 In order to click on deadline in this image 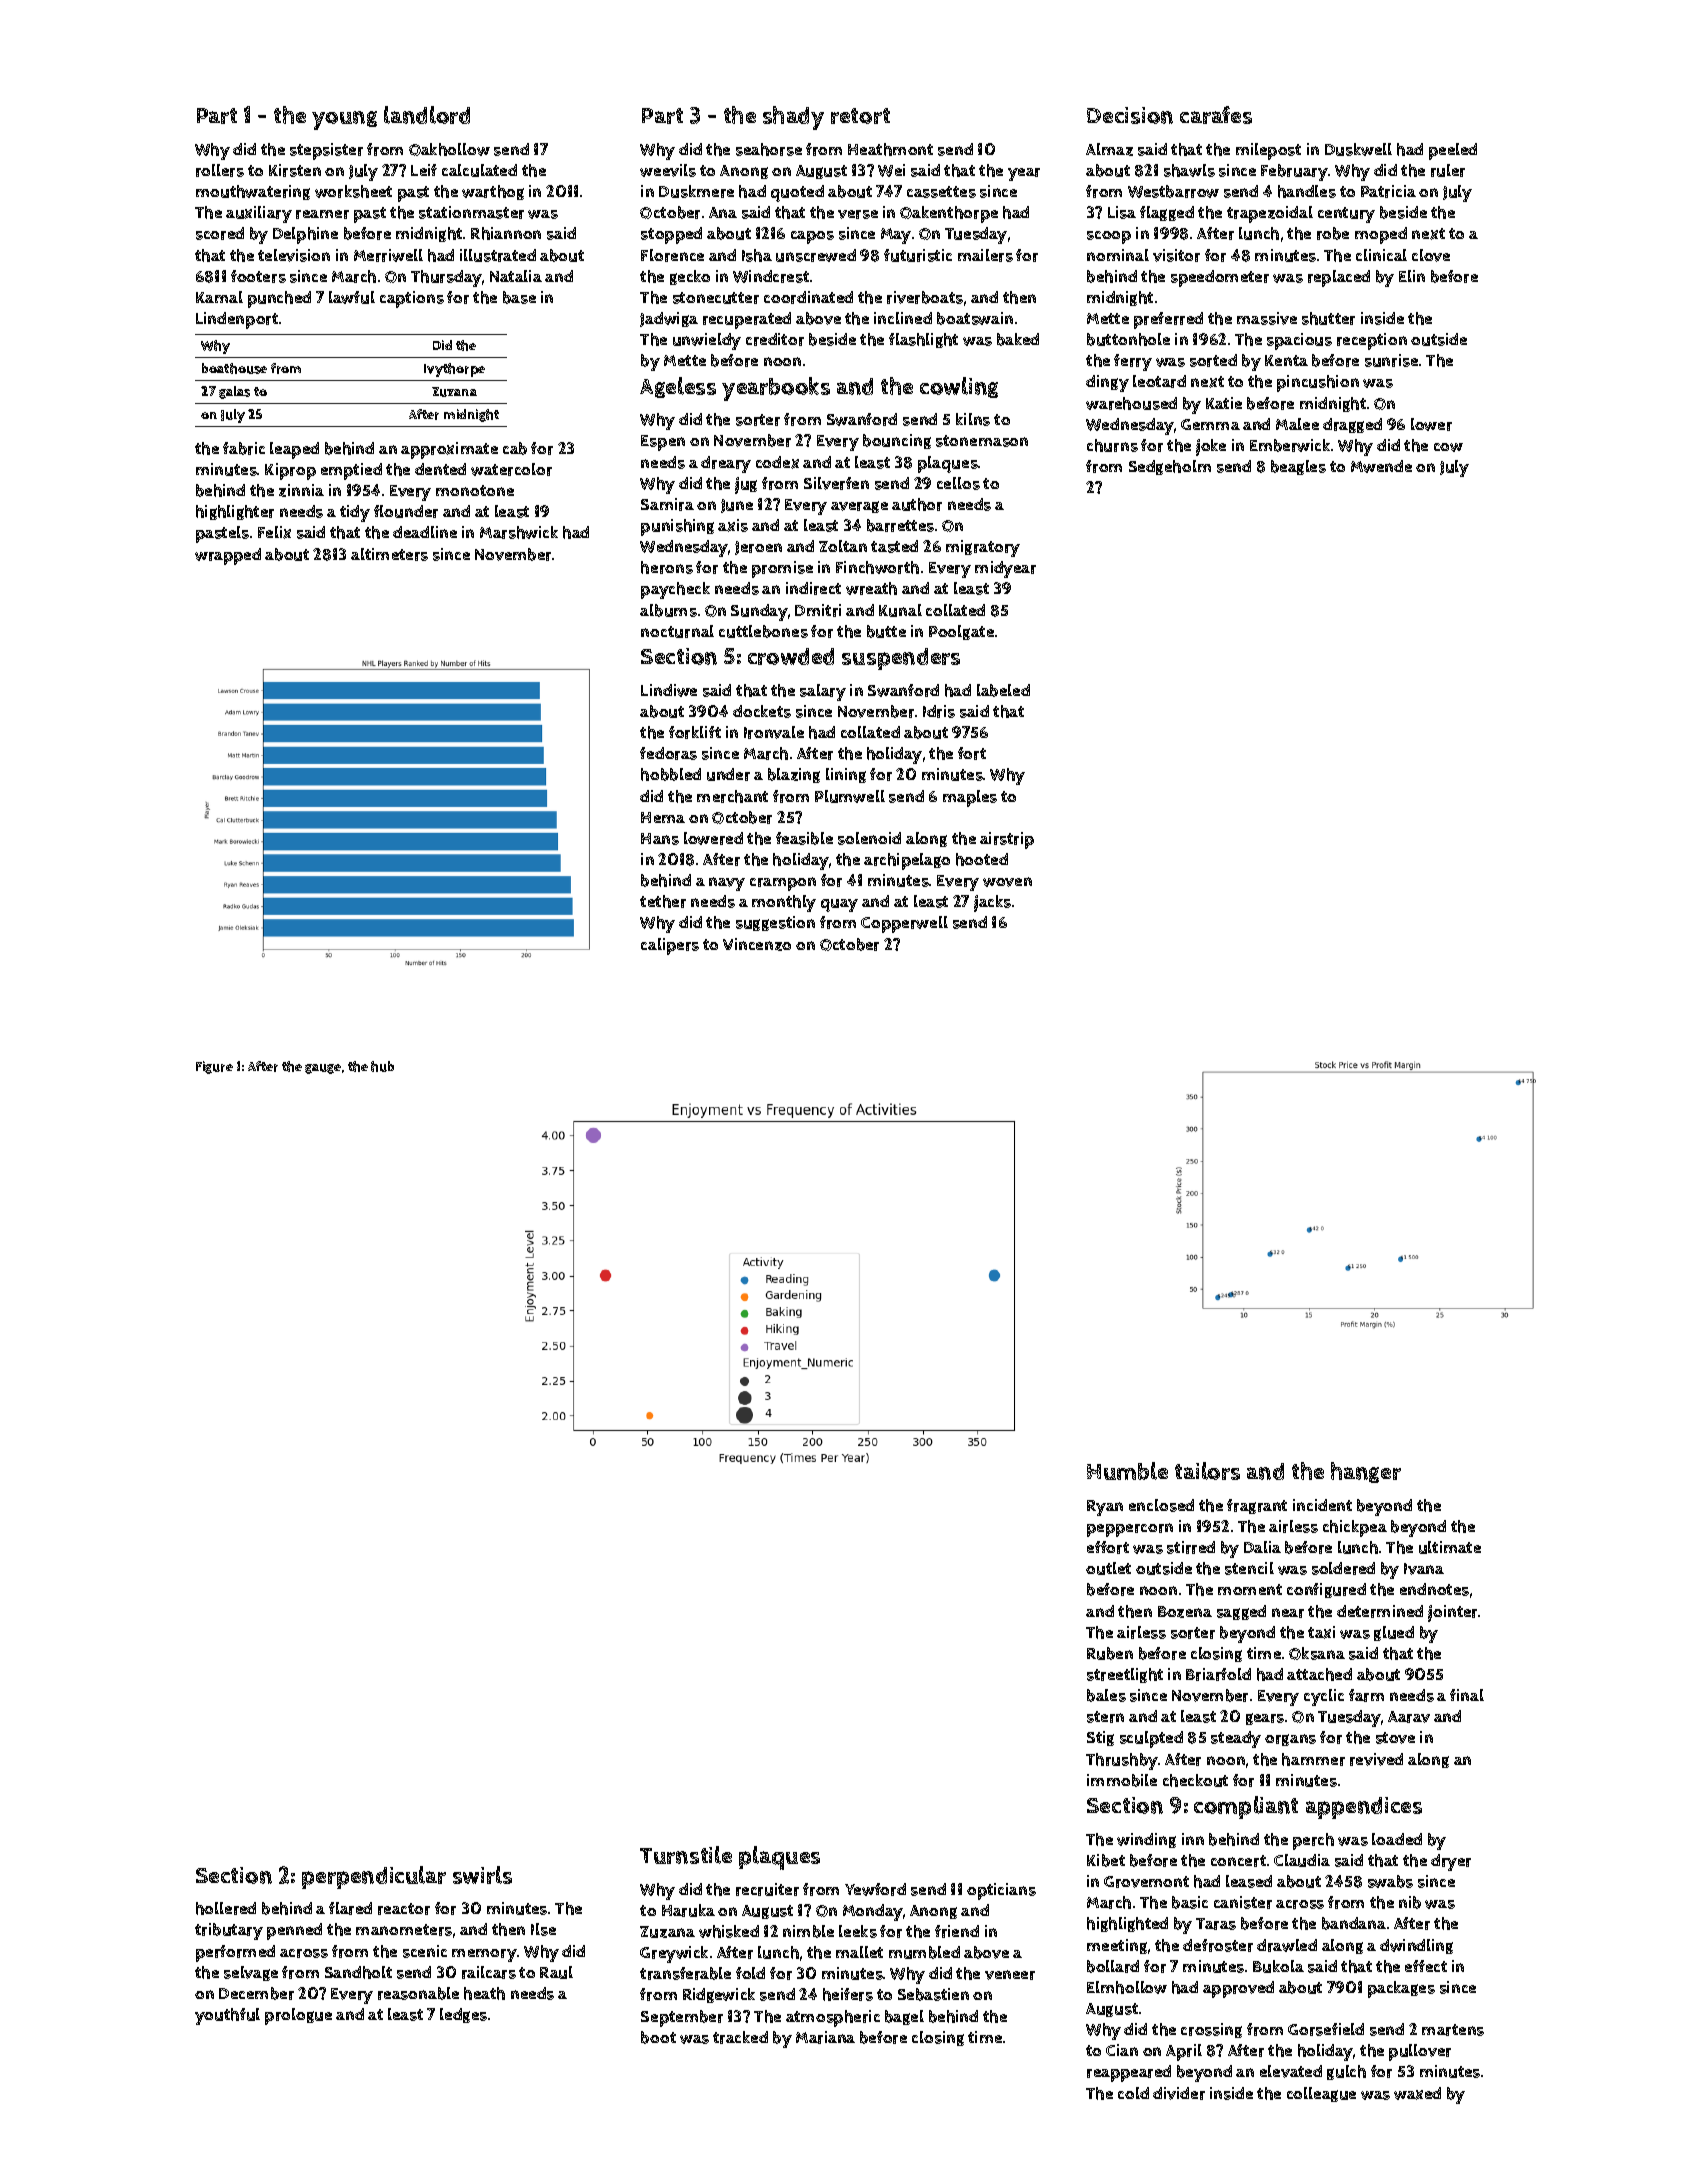, I will do `click(425, 532)`.
